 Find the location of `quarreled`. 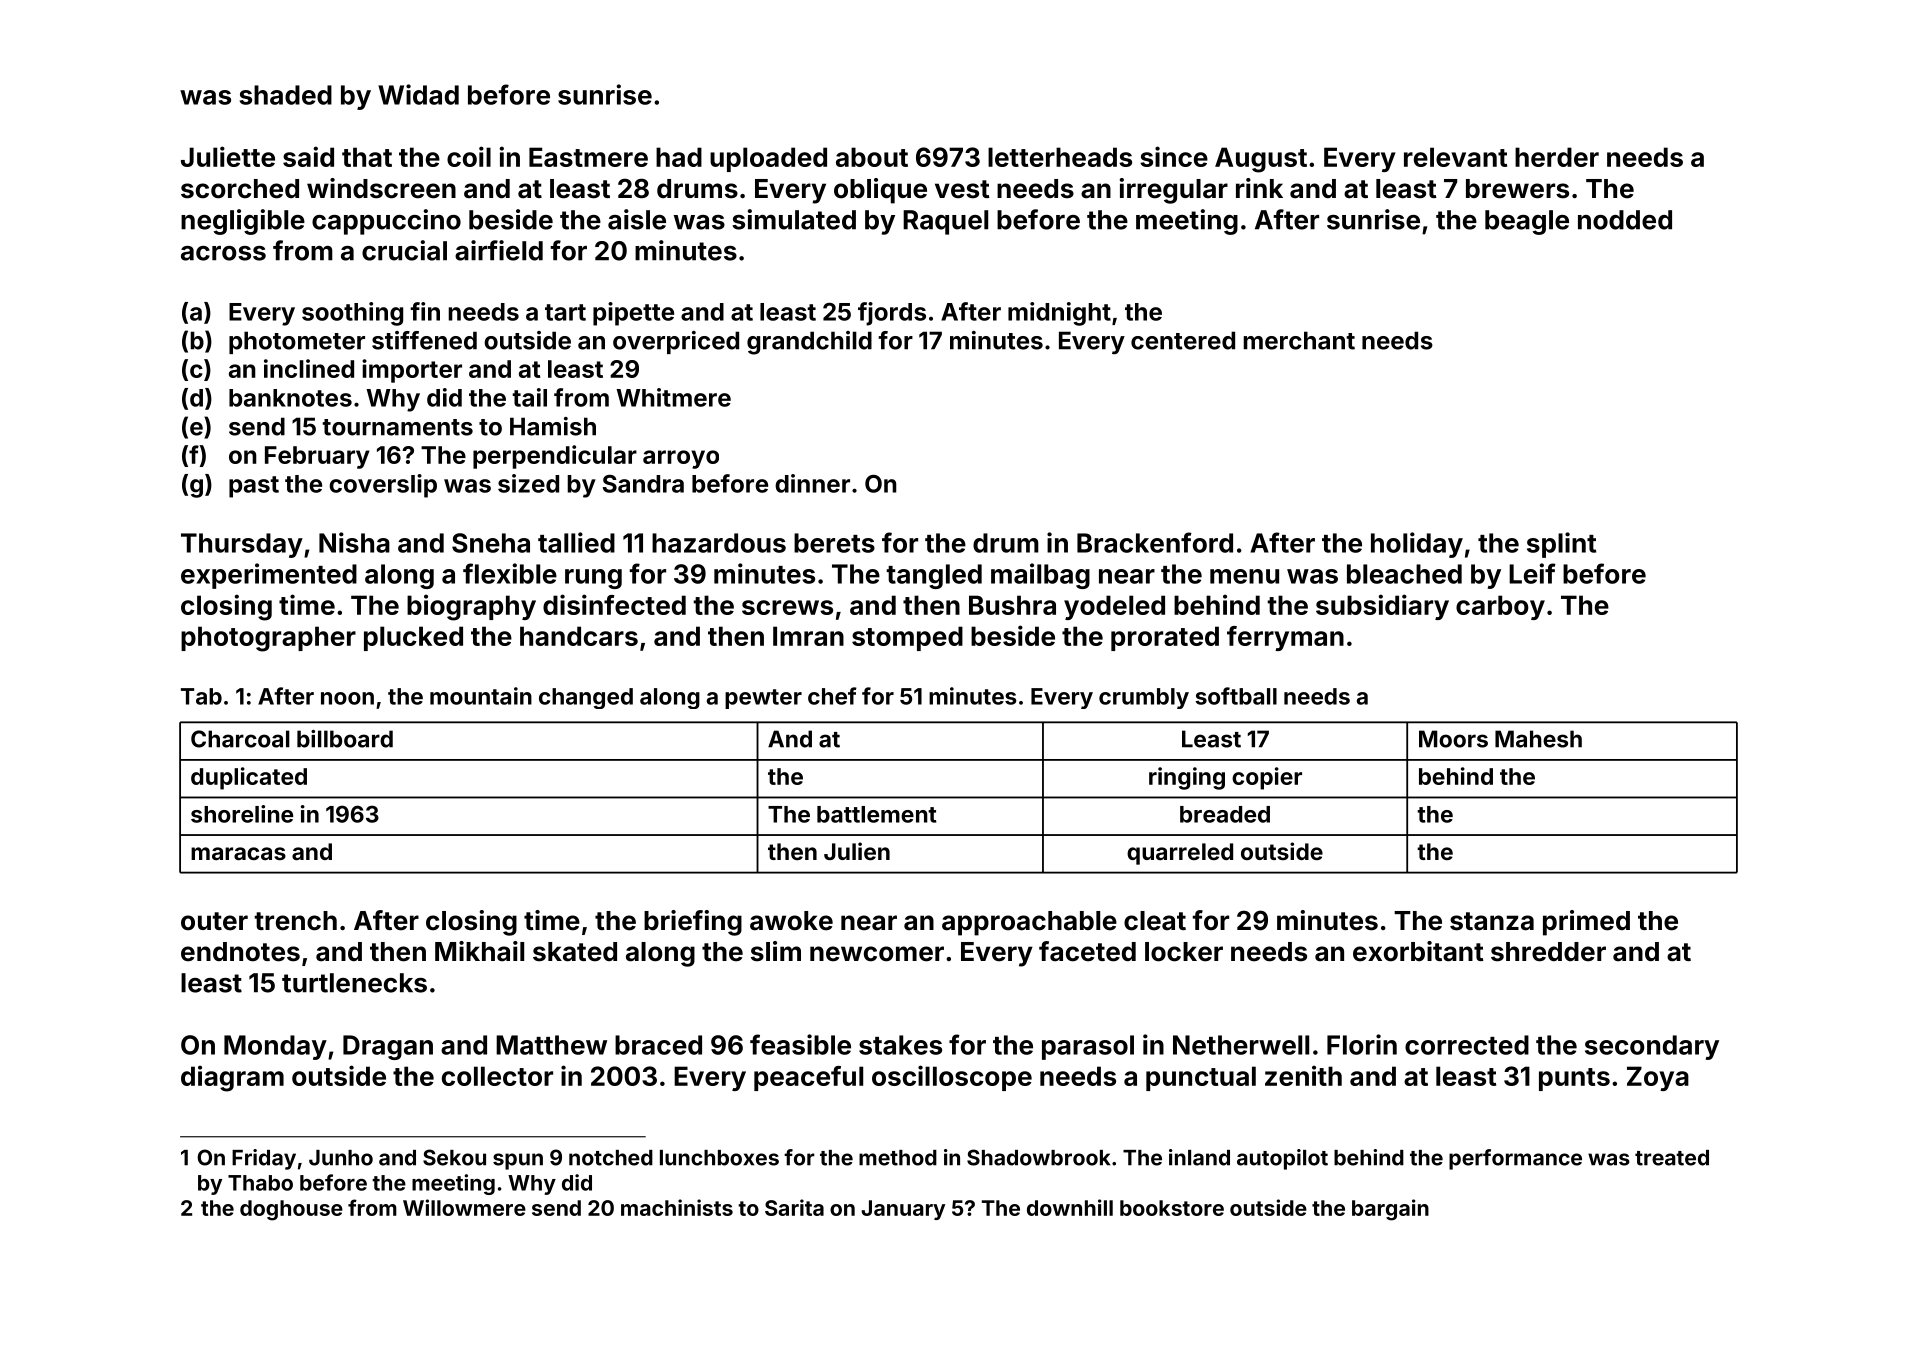

quarreled is located at coordinates (1180, 854).
